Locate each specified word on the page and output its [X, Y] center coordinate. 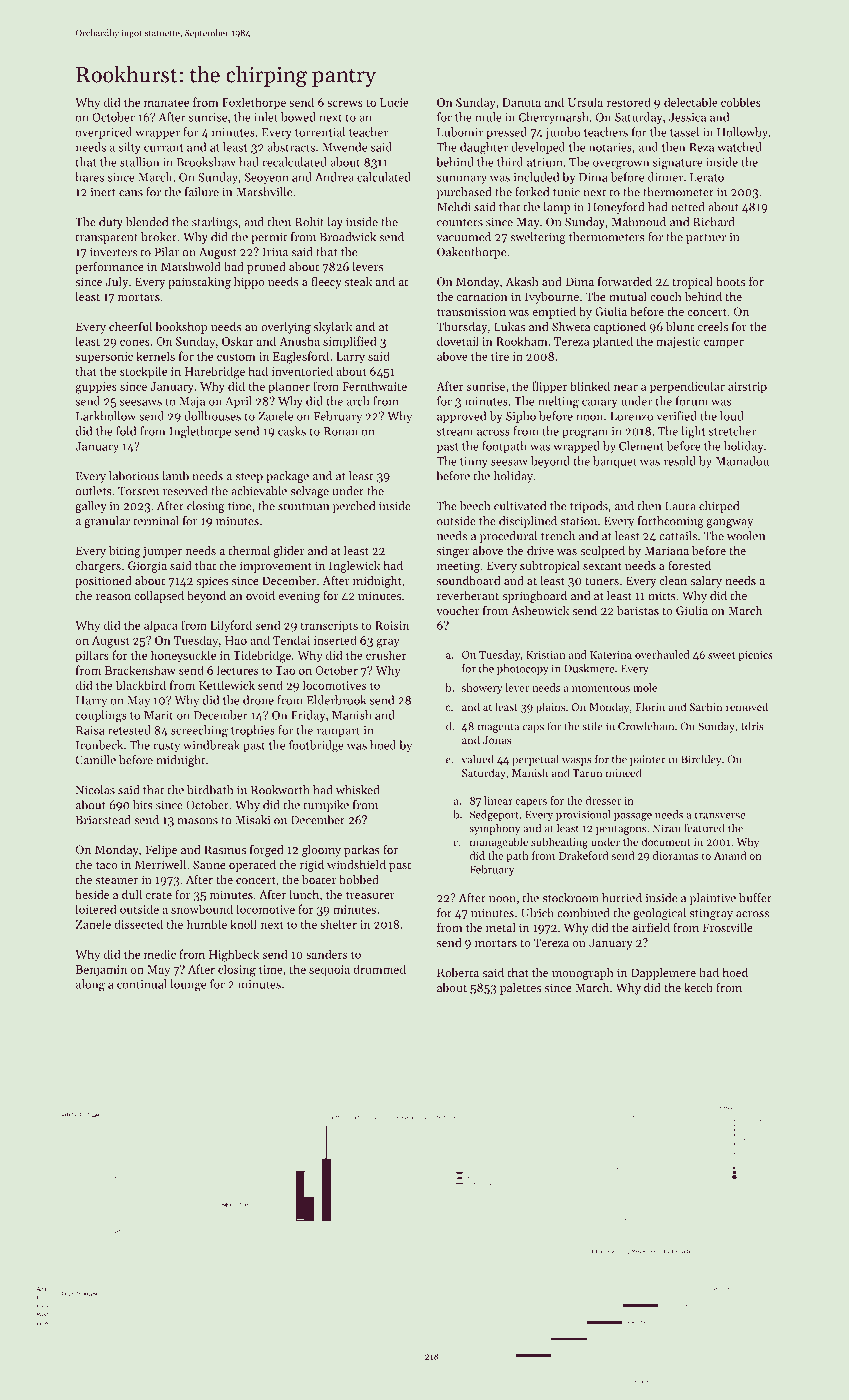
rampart [338, 732]
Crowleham [646, 726]
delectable [691, 102]
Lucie [394, 102]
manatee [166, 103]
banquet [615, 462]
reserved [185, 491]
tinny [474, 462]
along [90, 985]
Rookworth [280, 790]
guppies [96, 388]
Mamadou [742, 461]
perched [354, 507]
